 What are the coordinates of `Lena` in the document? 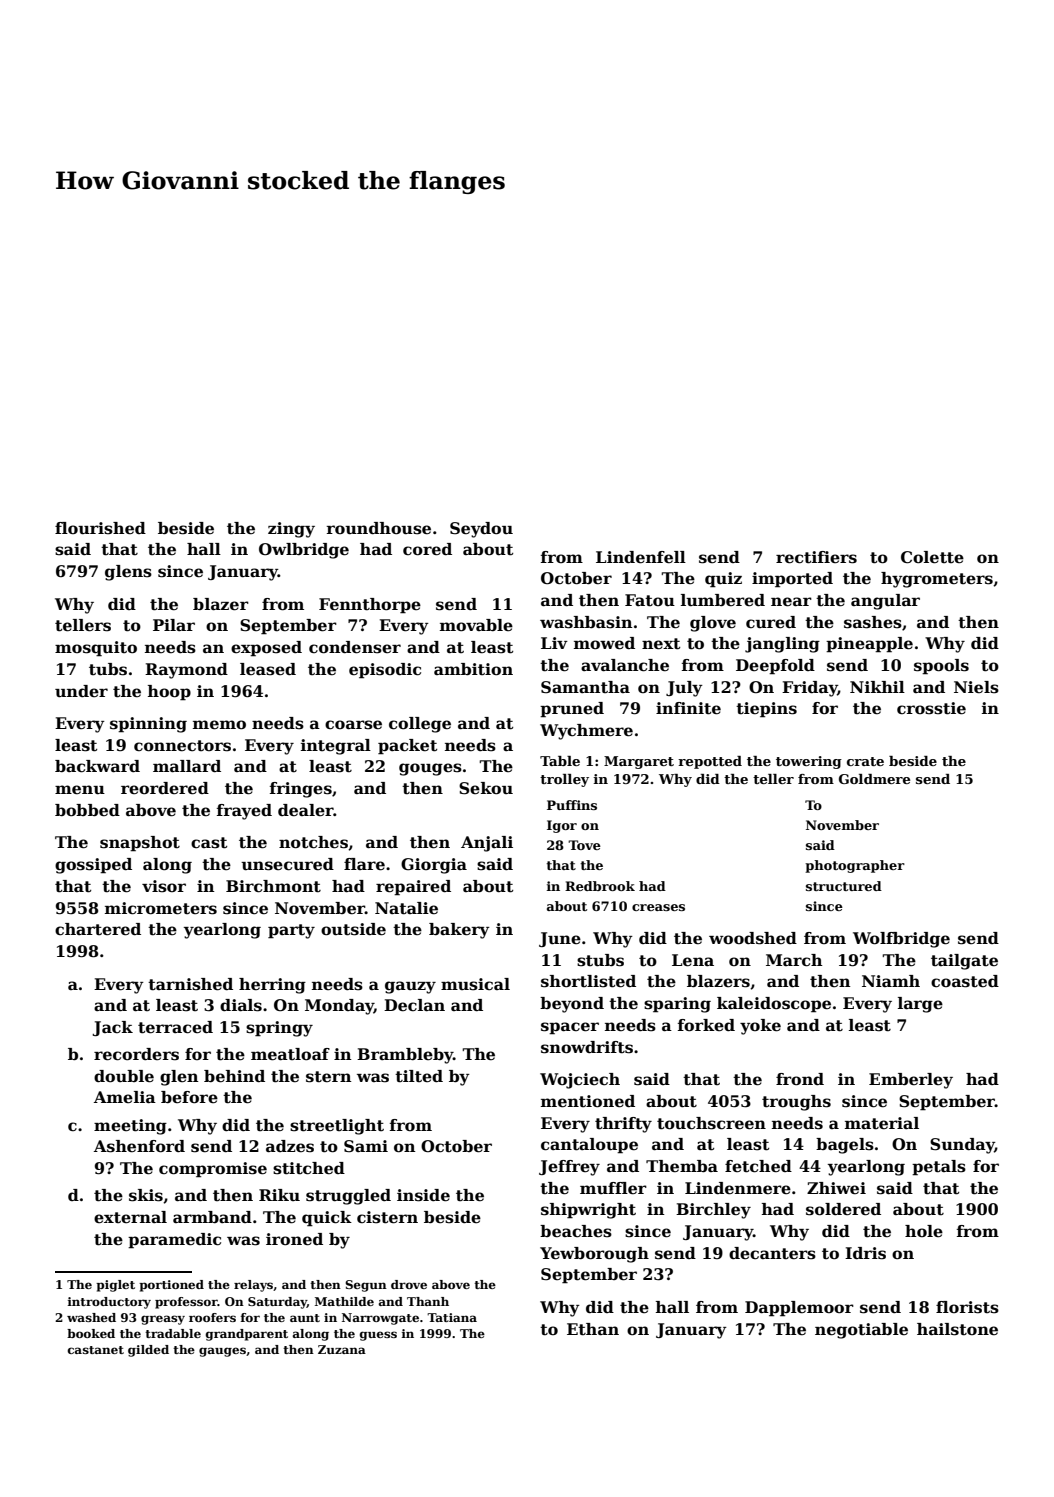 It's located at (693, 960).
